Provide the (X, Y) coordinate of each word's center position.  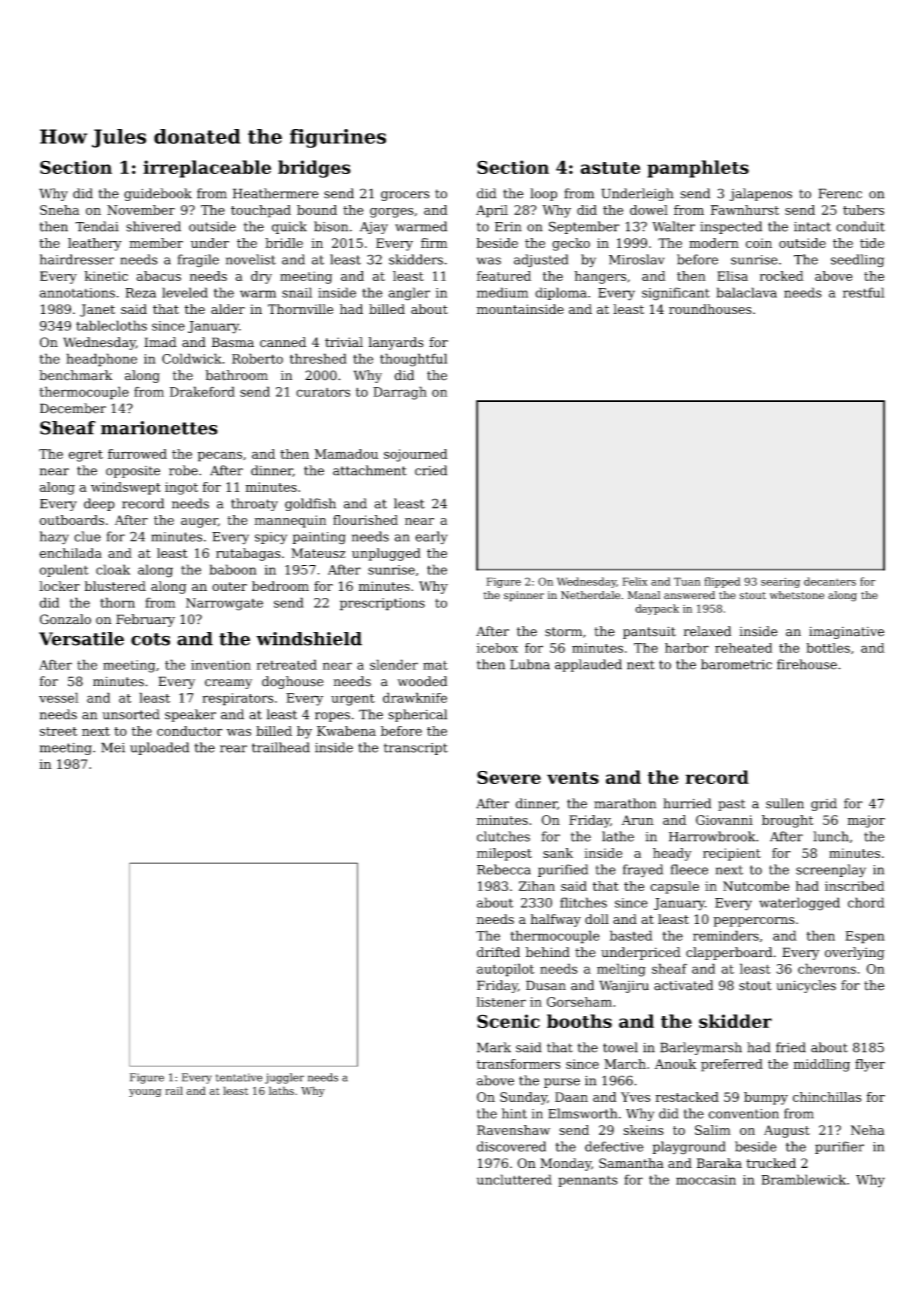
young (145, 1093)
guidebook (158, 194)
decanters (830, 581)
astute (610, 168)
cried (431, 470)
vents (573, 778)
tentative (239, 1077)
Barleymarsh (701, 1048)
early (431, 537)
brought (787, 821)
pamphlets (698, 169)
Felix (635, 581)
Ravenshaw (513, 1130)
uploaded (159, 748)
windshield (309, 639)
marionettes (159, 428)
